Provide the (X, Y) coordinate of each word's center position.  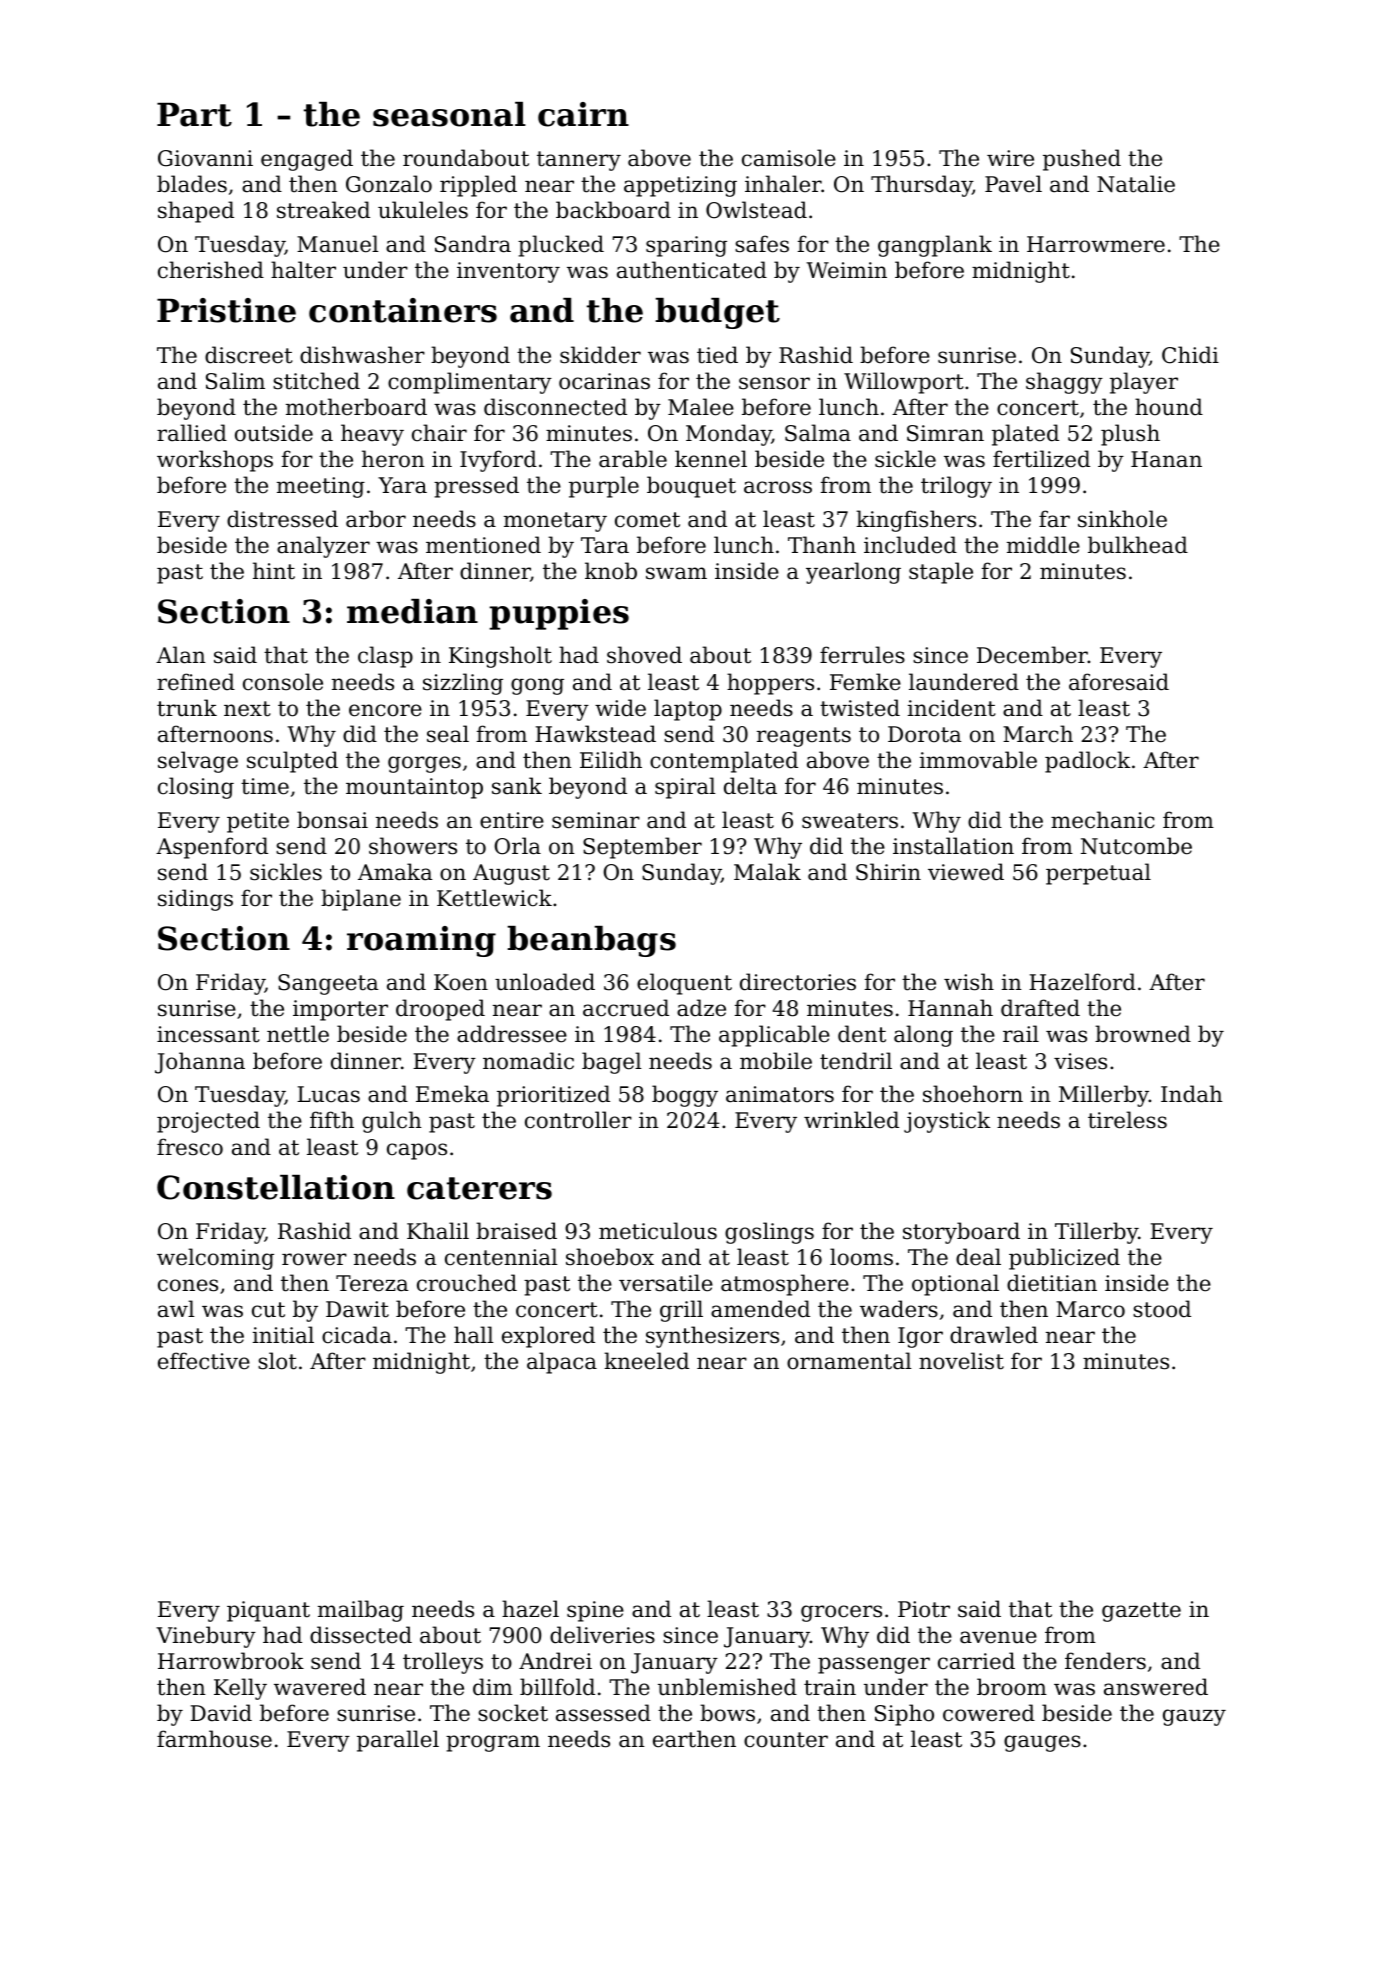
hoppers (770, 684)
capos (417, 1151)
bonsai (332, 820)
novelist (961, 1361)
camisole (789, 158)
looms (861, 1257)
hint (274, 571)
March (1038, 734)
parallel (398, 1741)
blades (192, 184)
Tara (605, 545)
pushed (1082, 160)
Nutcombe (1136, 846)
